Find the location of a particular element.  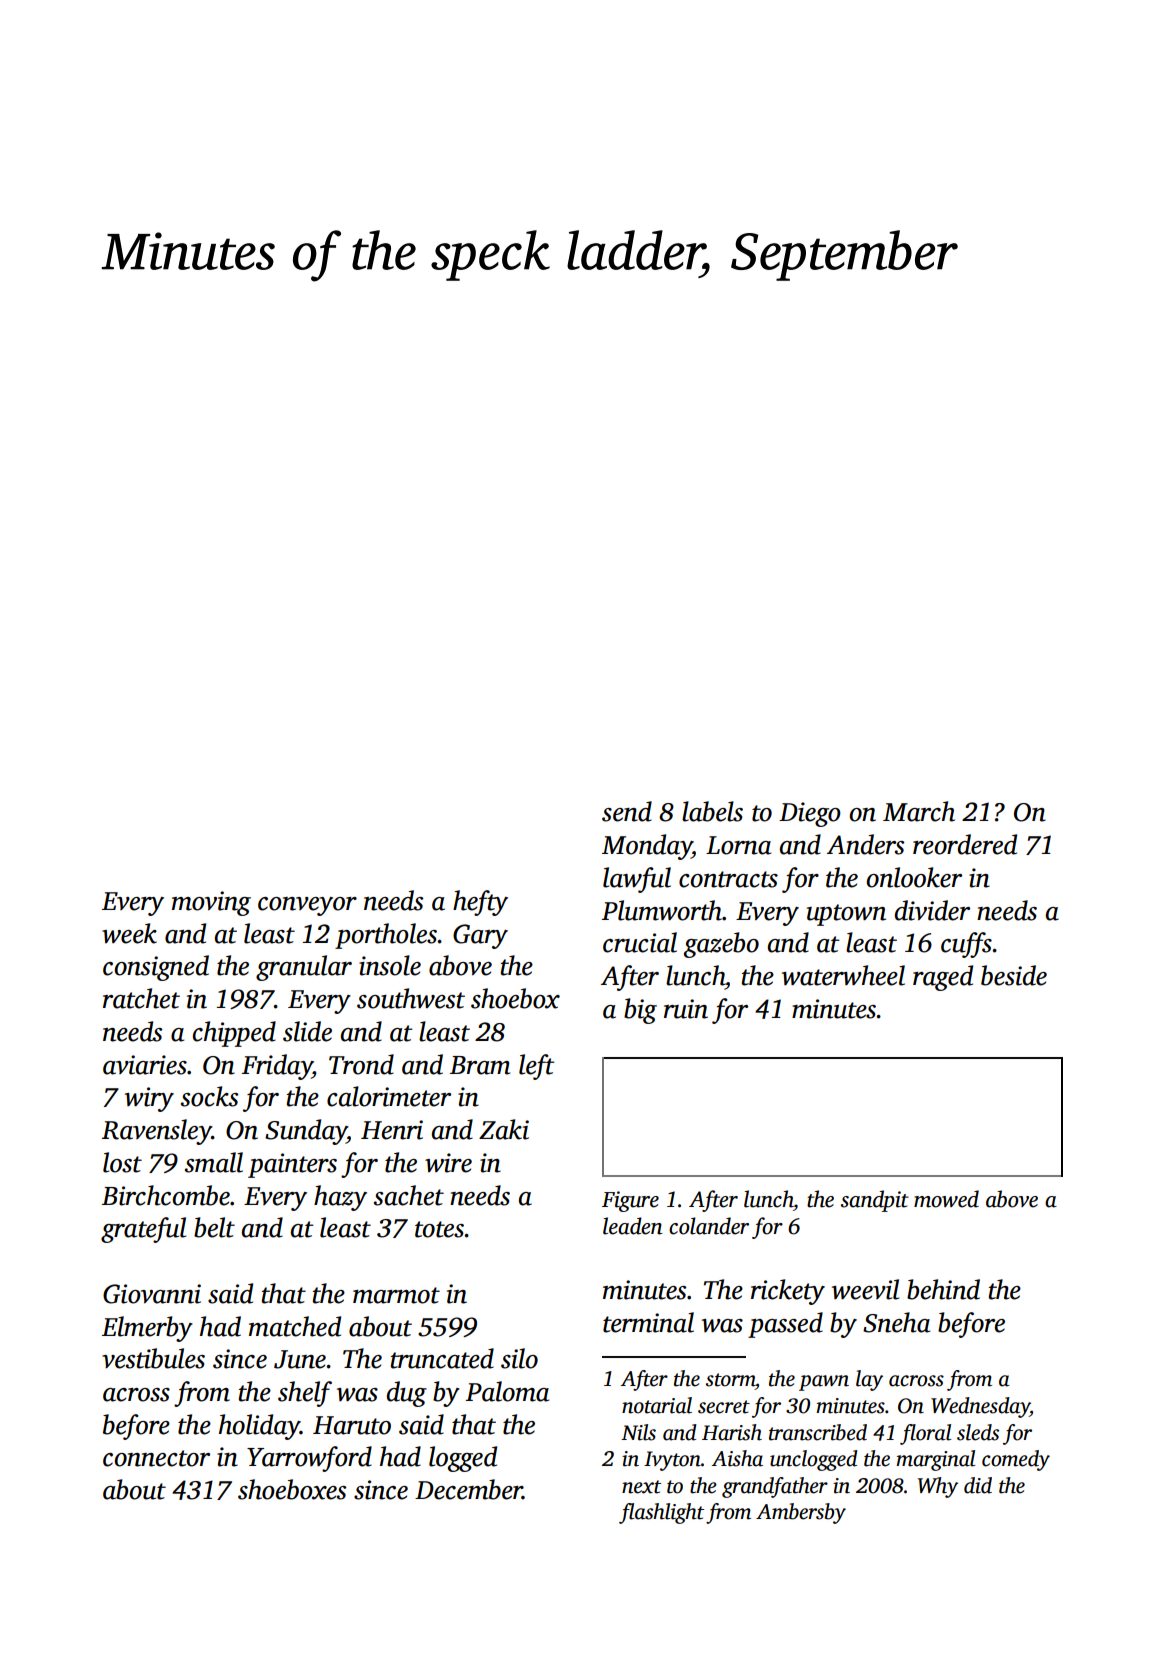

Sneha is located at coordinates (896, 1322).
